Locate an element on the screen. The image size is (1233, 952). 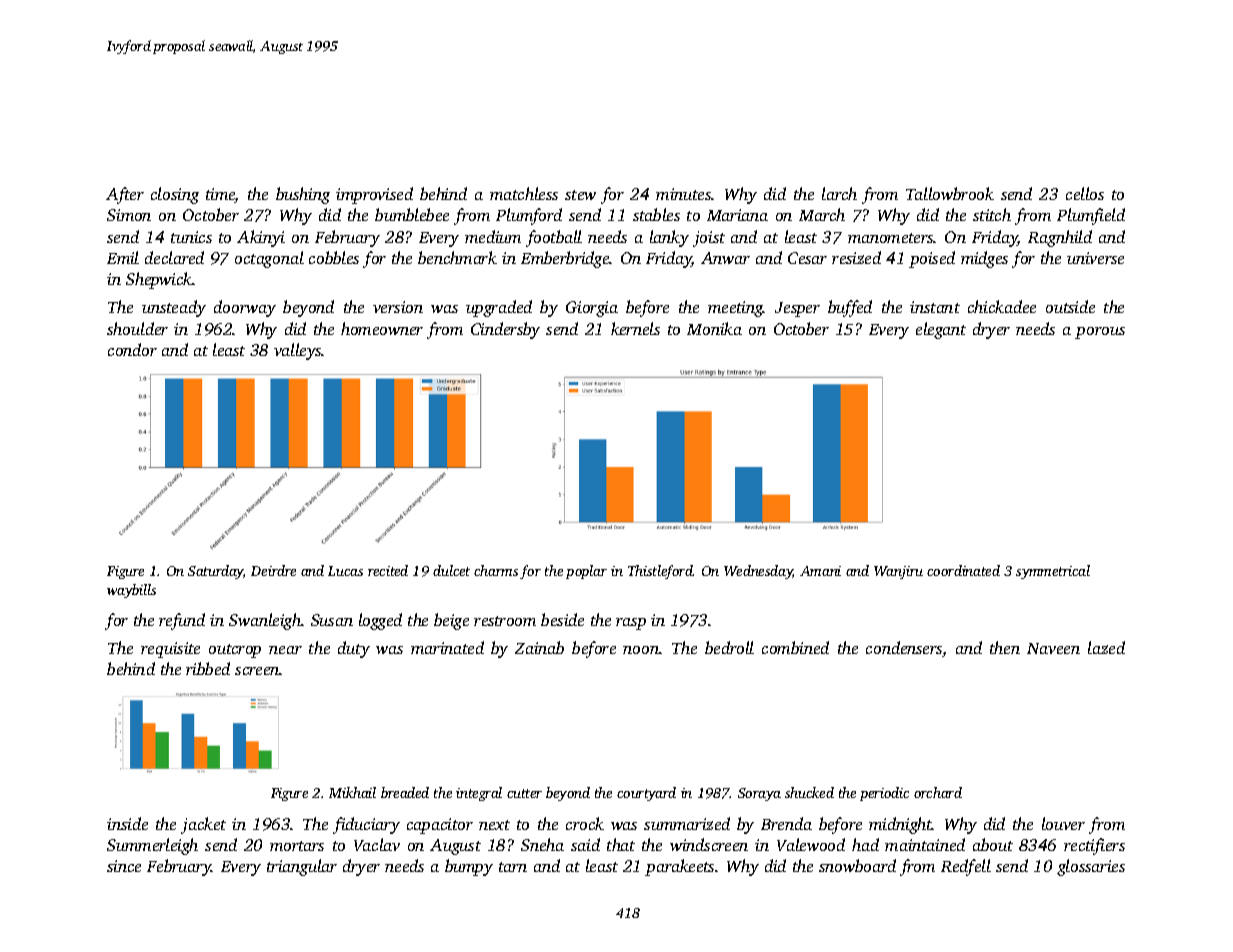
Deirdre is located at coordinates (273, 570).
